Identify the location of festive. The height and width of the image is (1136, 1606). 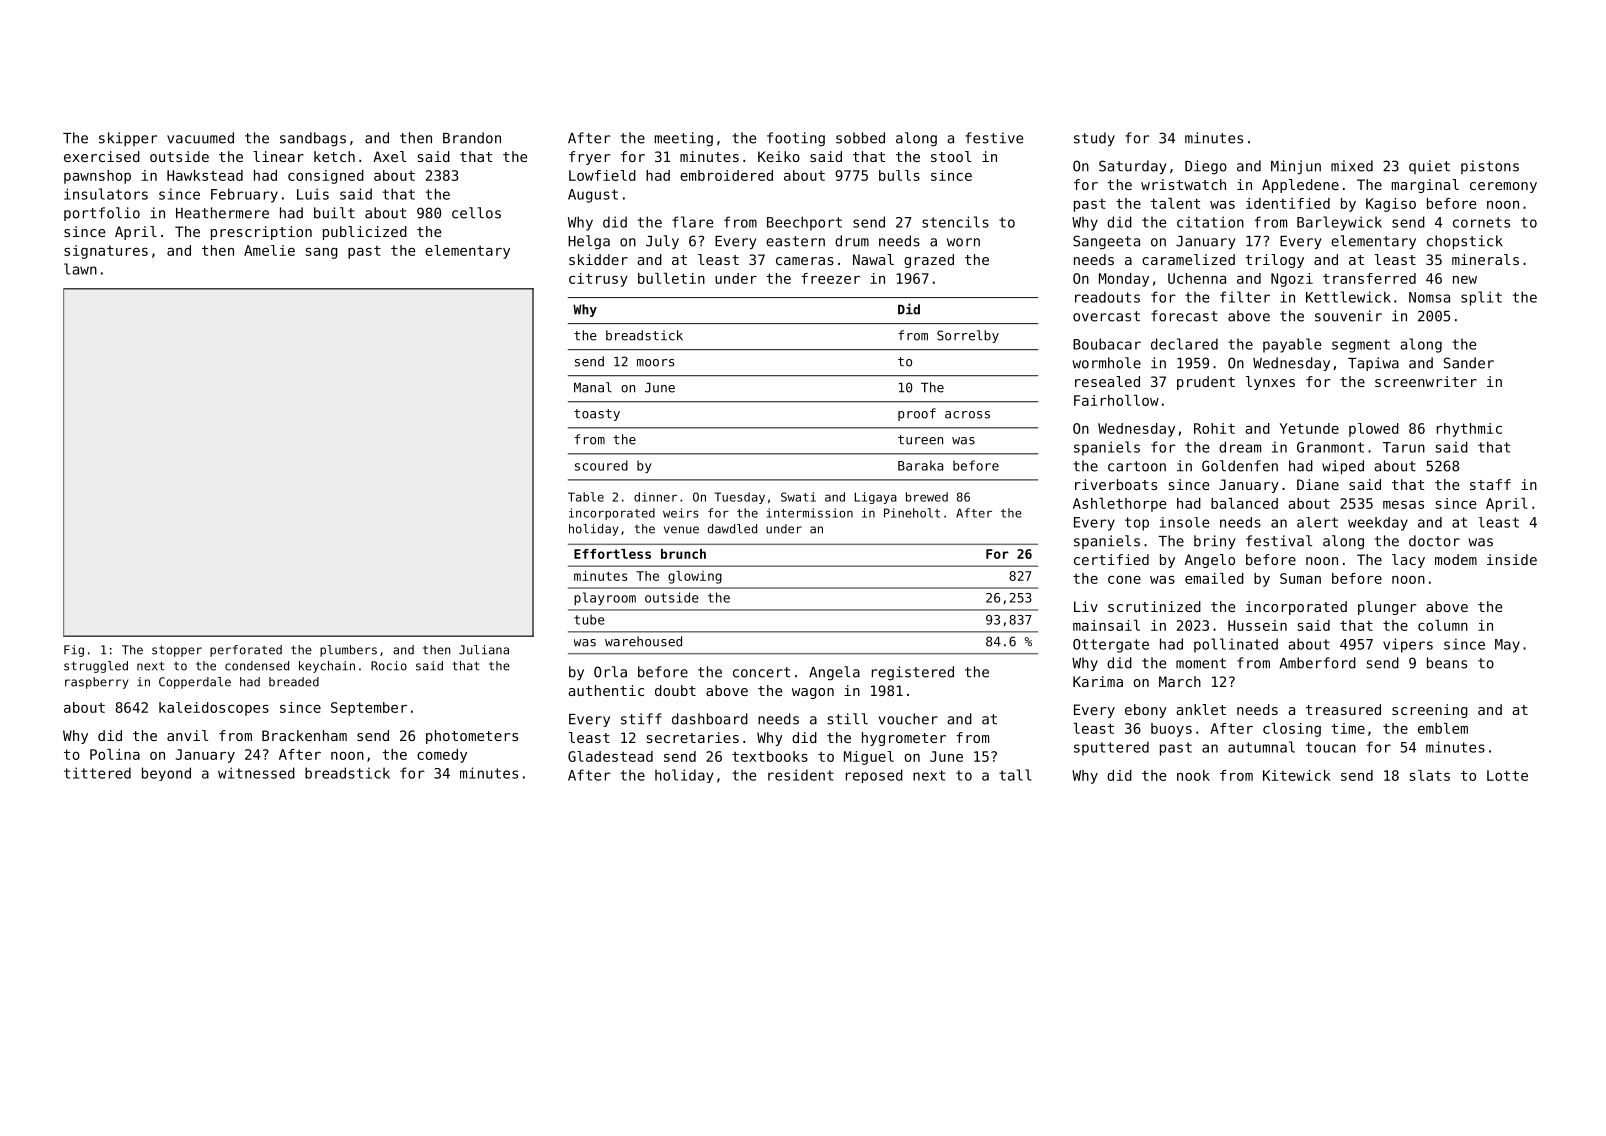
(994, 138).
